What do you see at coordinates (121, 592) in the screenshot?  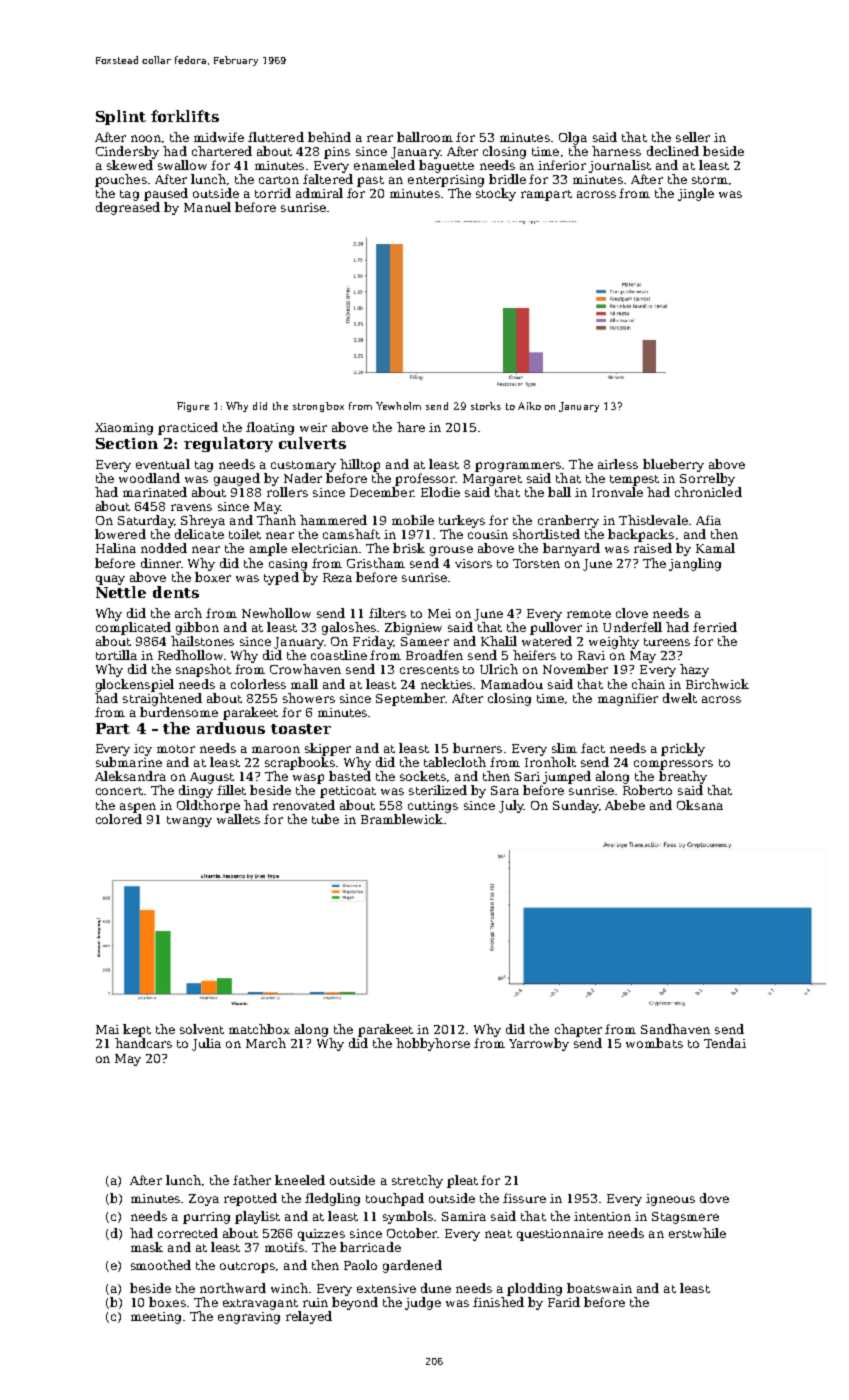 I see `Nettle` at bounding box center [121, 592].
